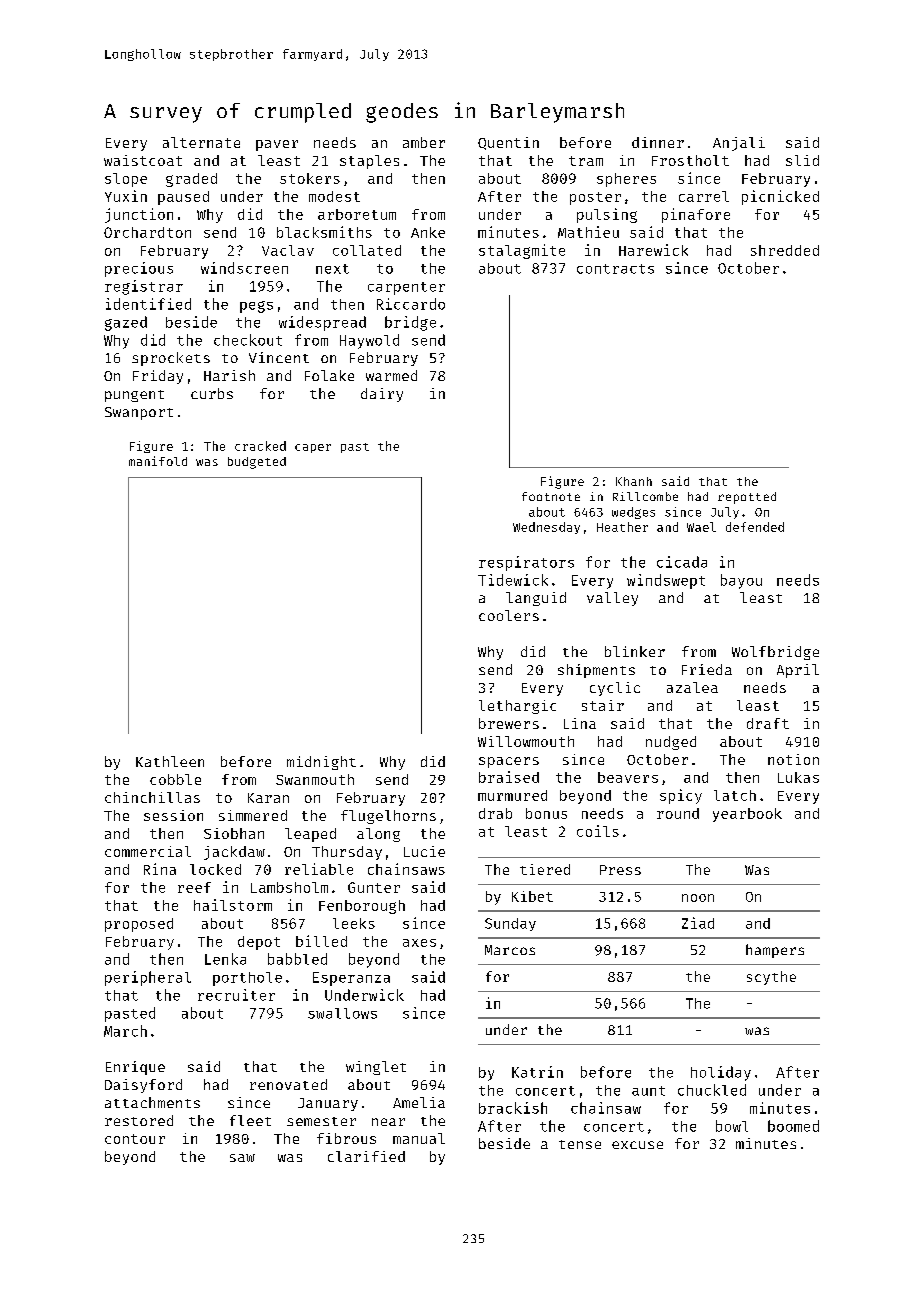 The width and height of the screenshot is (924, 1314). What do you see at coordinates (201, 142) in the screenshot?
I see `alternate` at bounding box center [201, 142].
